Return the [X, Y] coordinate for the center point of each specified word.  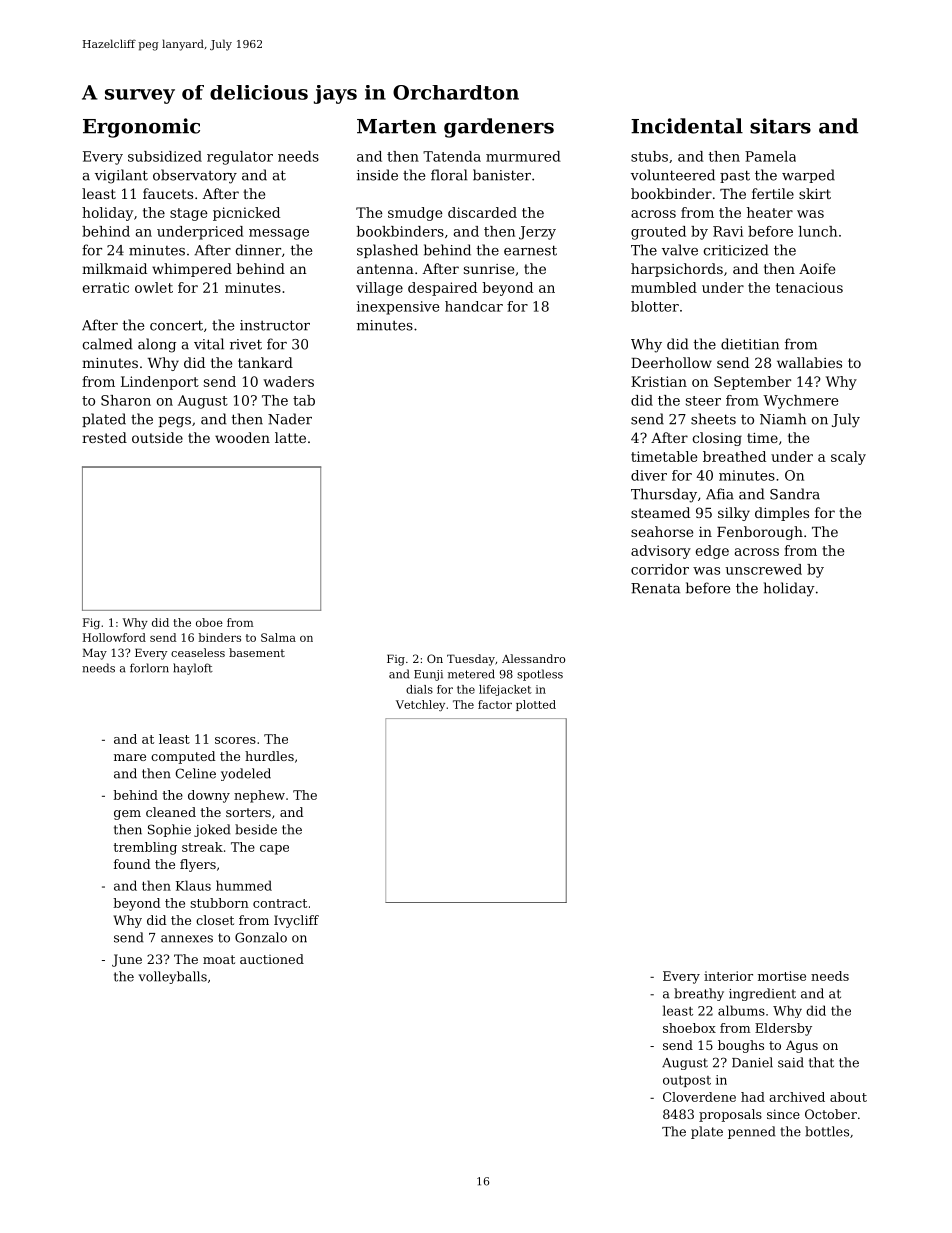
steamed [660, 512]
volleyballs [173, 977]
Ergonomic [141, 128]
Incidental [687, 126]
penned [752, 1132]
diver [649, 475]
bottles [827, 1131]
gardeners [499, 128]
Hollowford [114, 637]
